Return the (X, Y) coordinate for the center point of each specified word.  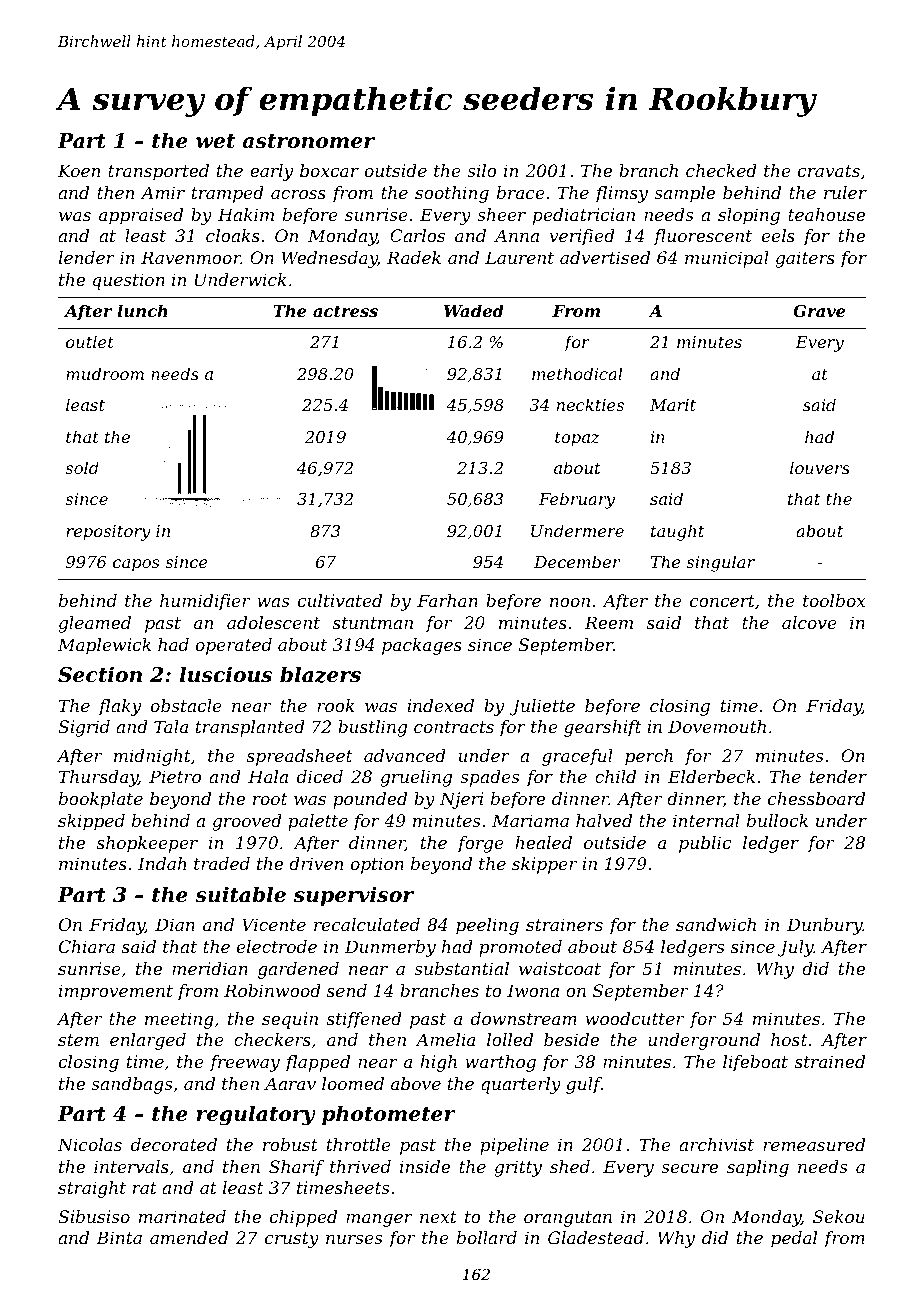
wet (215, 141)
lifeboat (755, 1063)
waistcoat (560, 968)
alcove (809, 622)
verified (582, 237)
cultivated (340, 600)
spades (489, 778)
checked (721, 170)
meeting (179, 1020)
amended (189, 1237)
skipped (91, 822)
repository (108, 533)
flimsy (621, 194)
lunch (142, 310)
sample (684, 194)
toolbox (834, 600)
